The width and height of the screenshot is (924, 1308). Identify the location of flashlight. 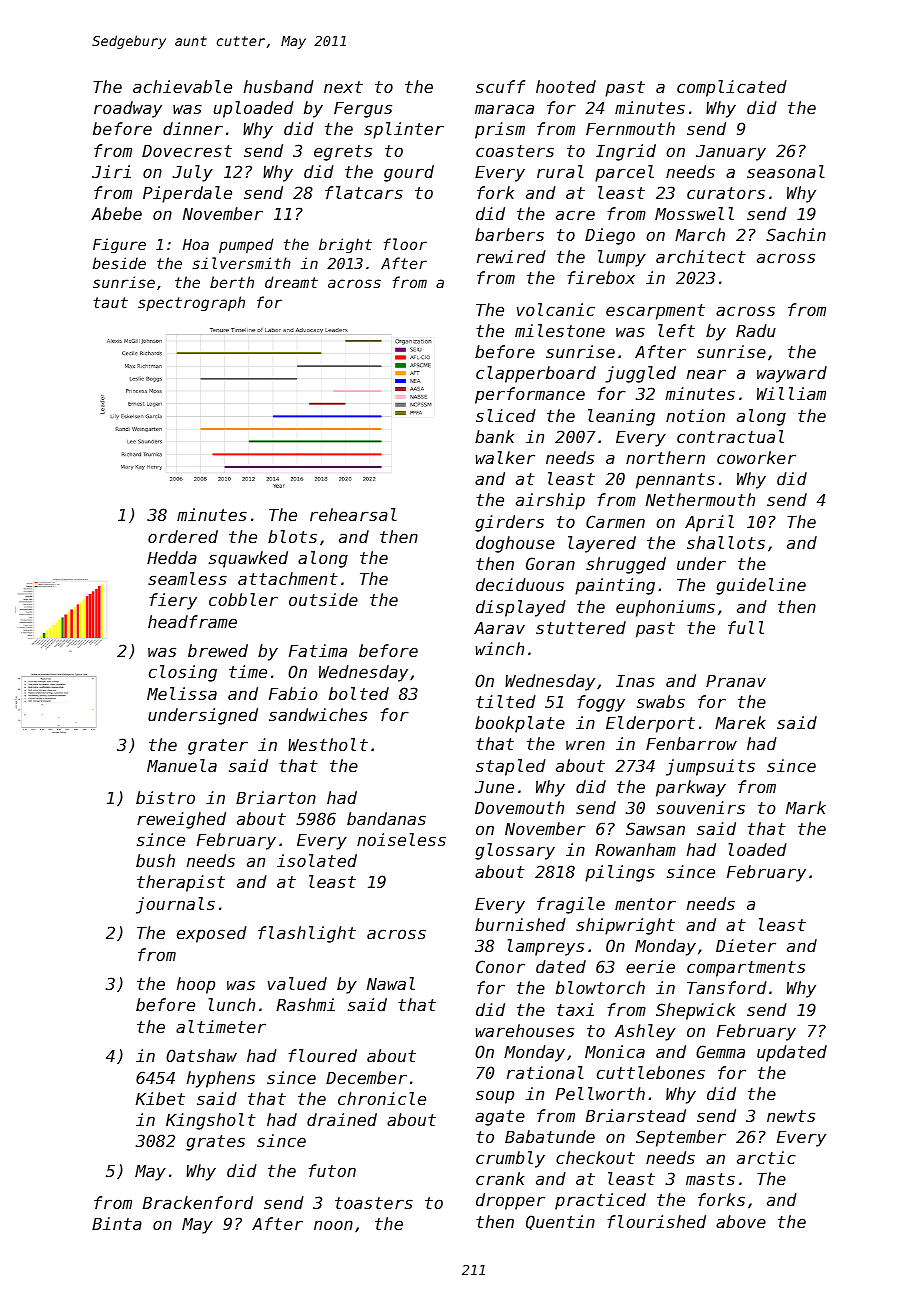
(307, 934).
